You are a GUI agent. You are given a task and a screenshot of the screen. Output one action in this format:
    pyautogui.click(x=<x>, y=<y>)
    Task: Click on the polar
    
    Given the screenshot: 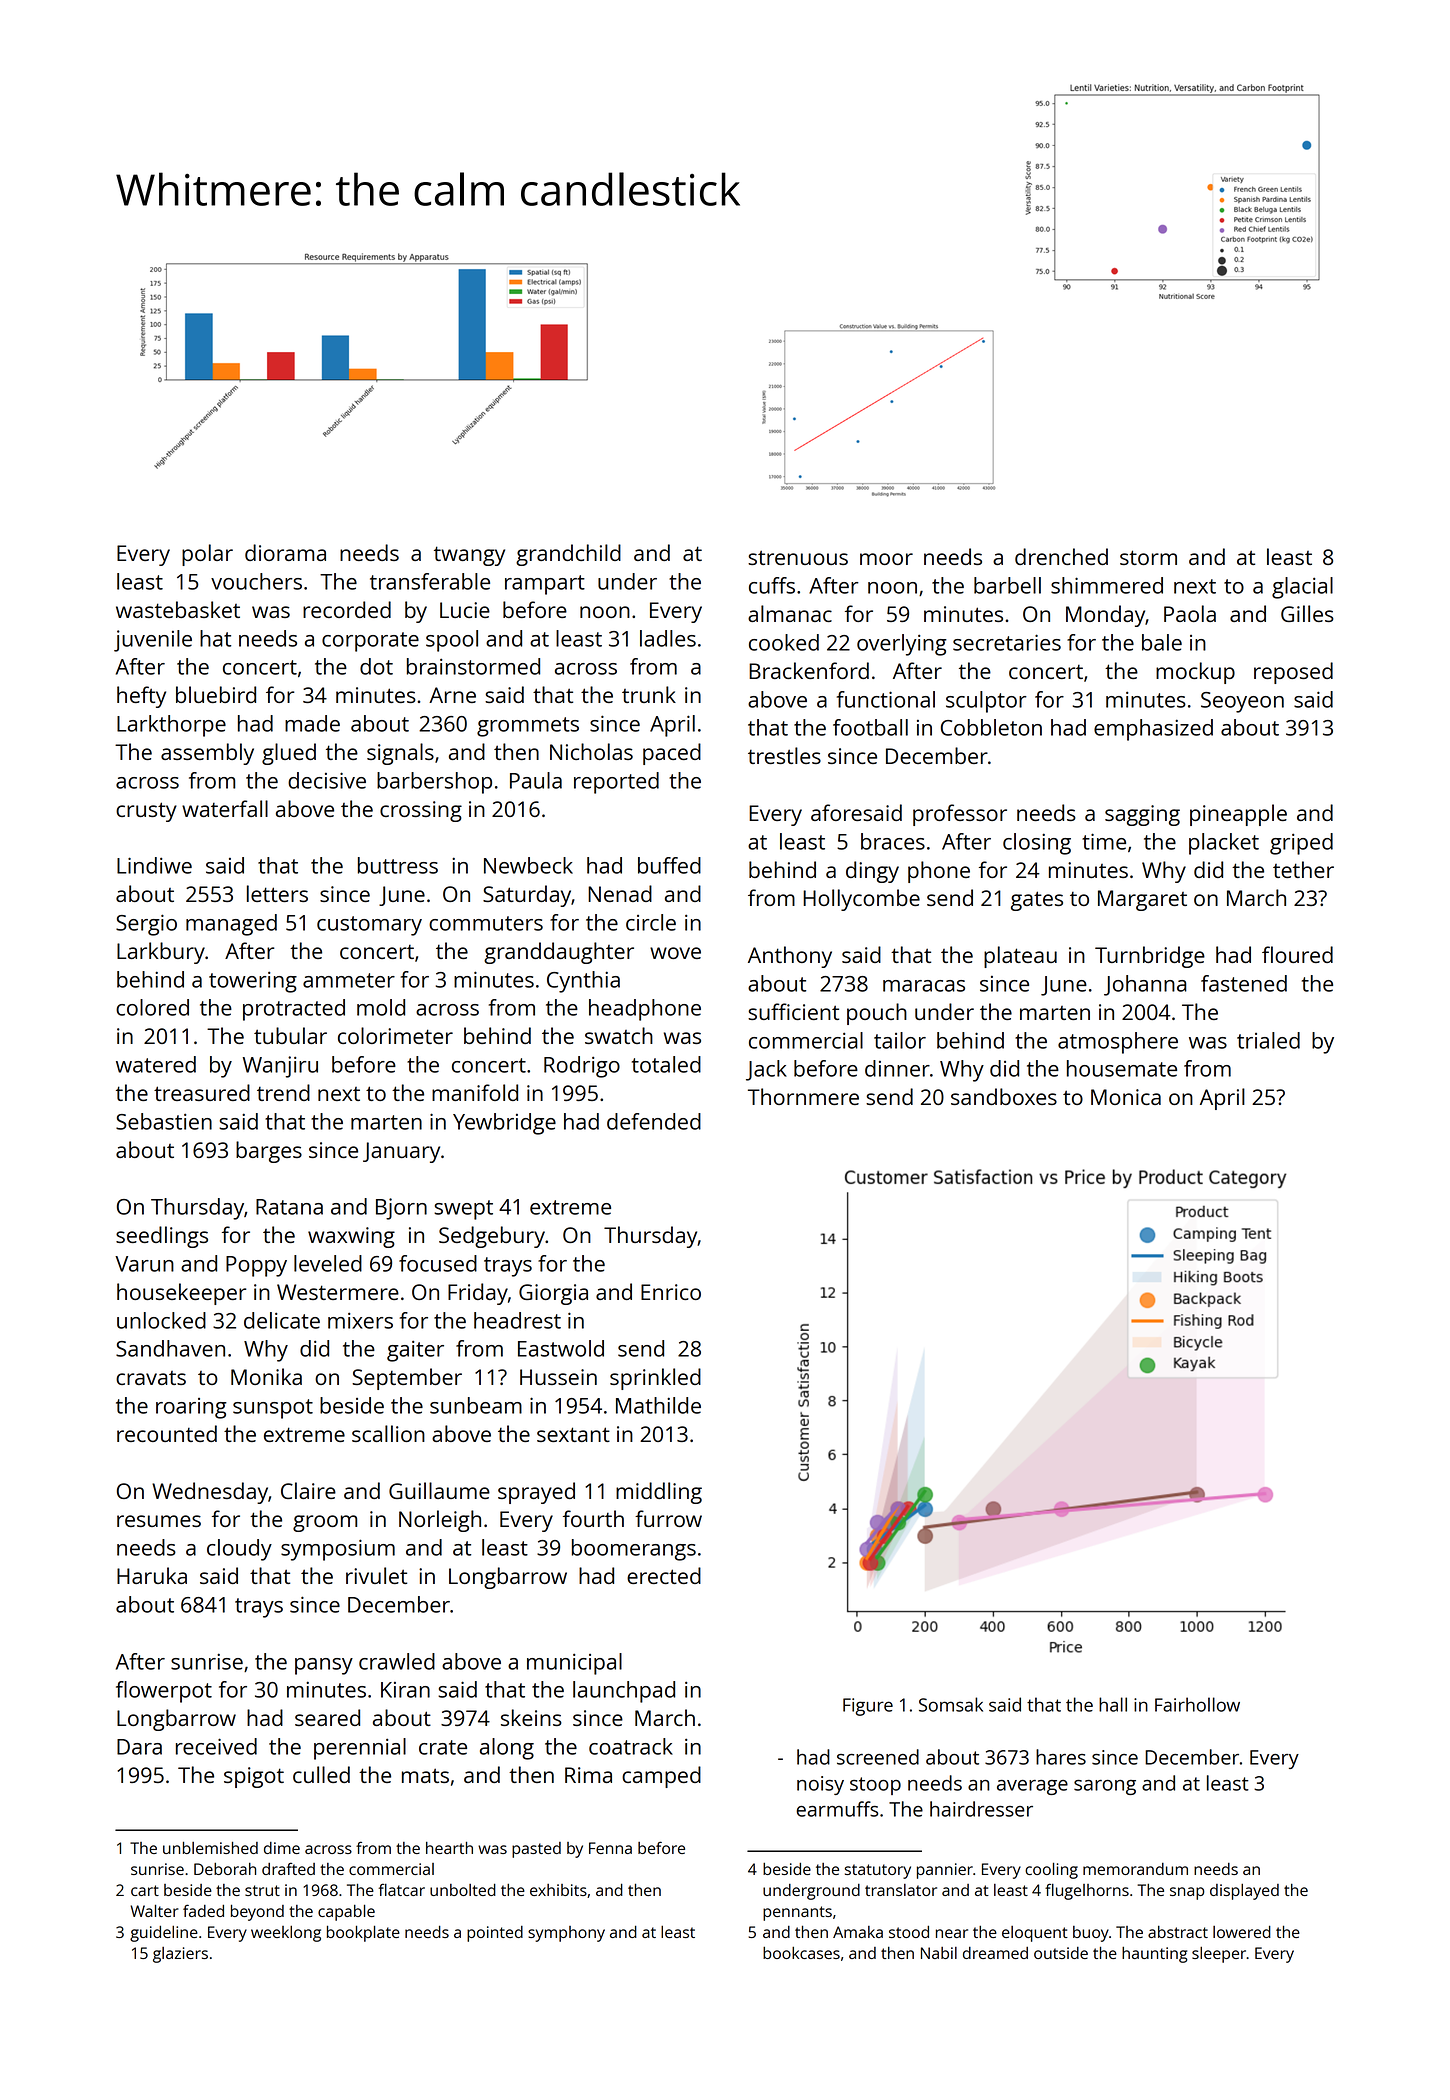 What is the action you would take?
    pyautogui.click(x=207, y=555)
